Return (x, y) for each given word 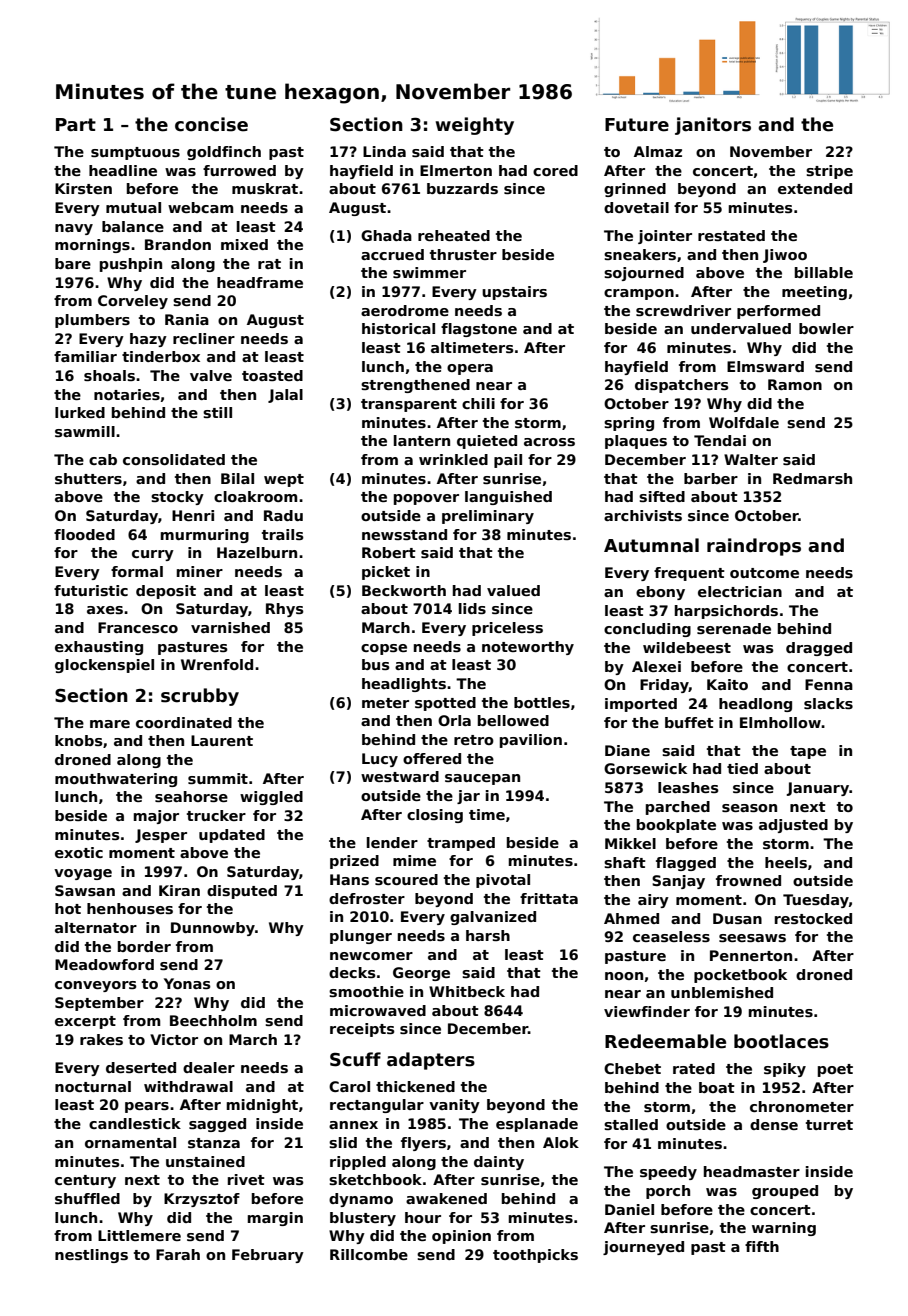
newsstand (404, 534)
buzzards (462, 188)
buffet (689, 722)
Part (76, 125)
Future (637, 125)
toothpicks (535, 1256)
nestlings (91, 1256)
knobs (79, 740)
